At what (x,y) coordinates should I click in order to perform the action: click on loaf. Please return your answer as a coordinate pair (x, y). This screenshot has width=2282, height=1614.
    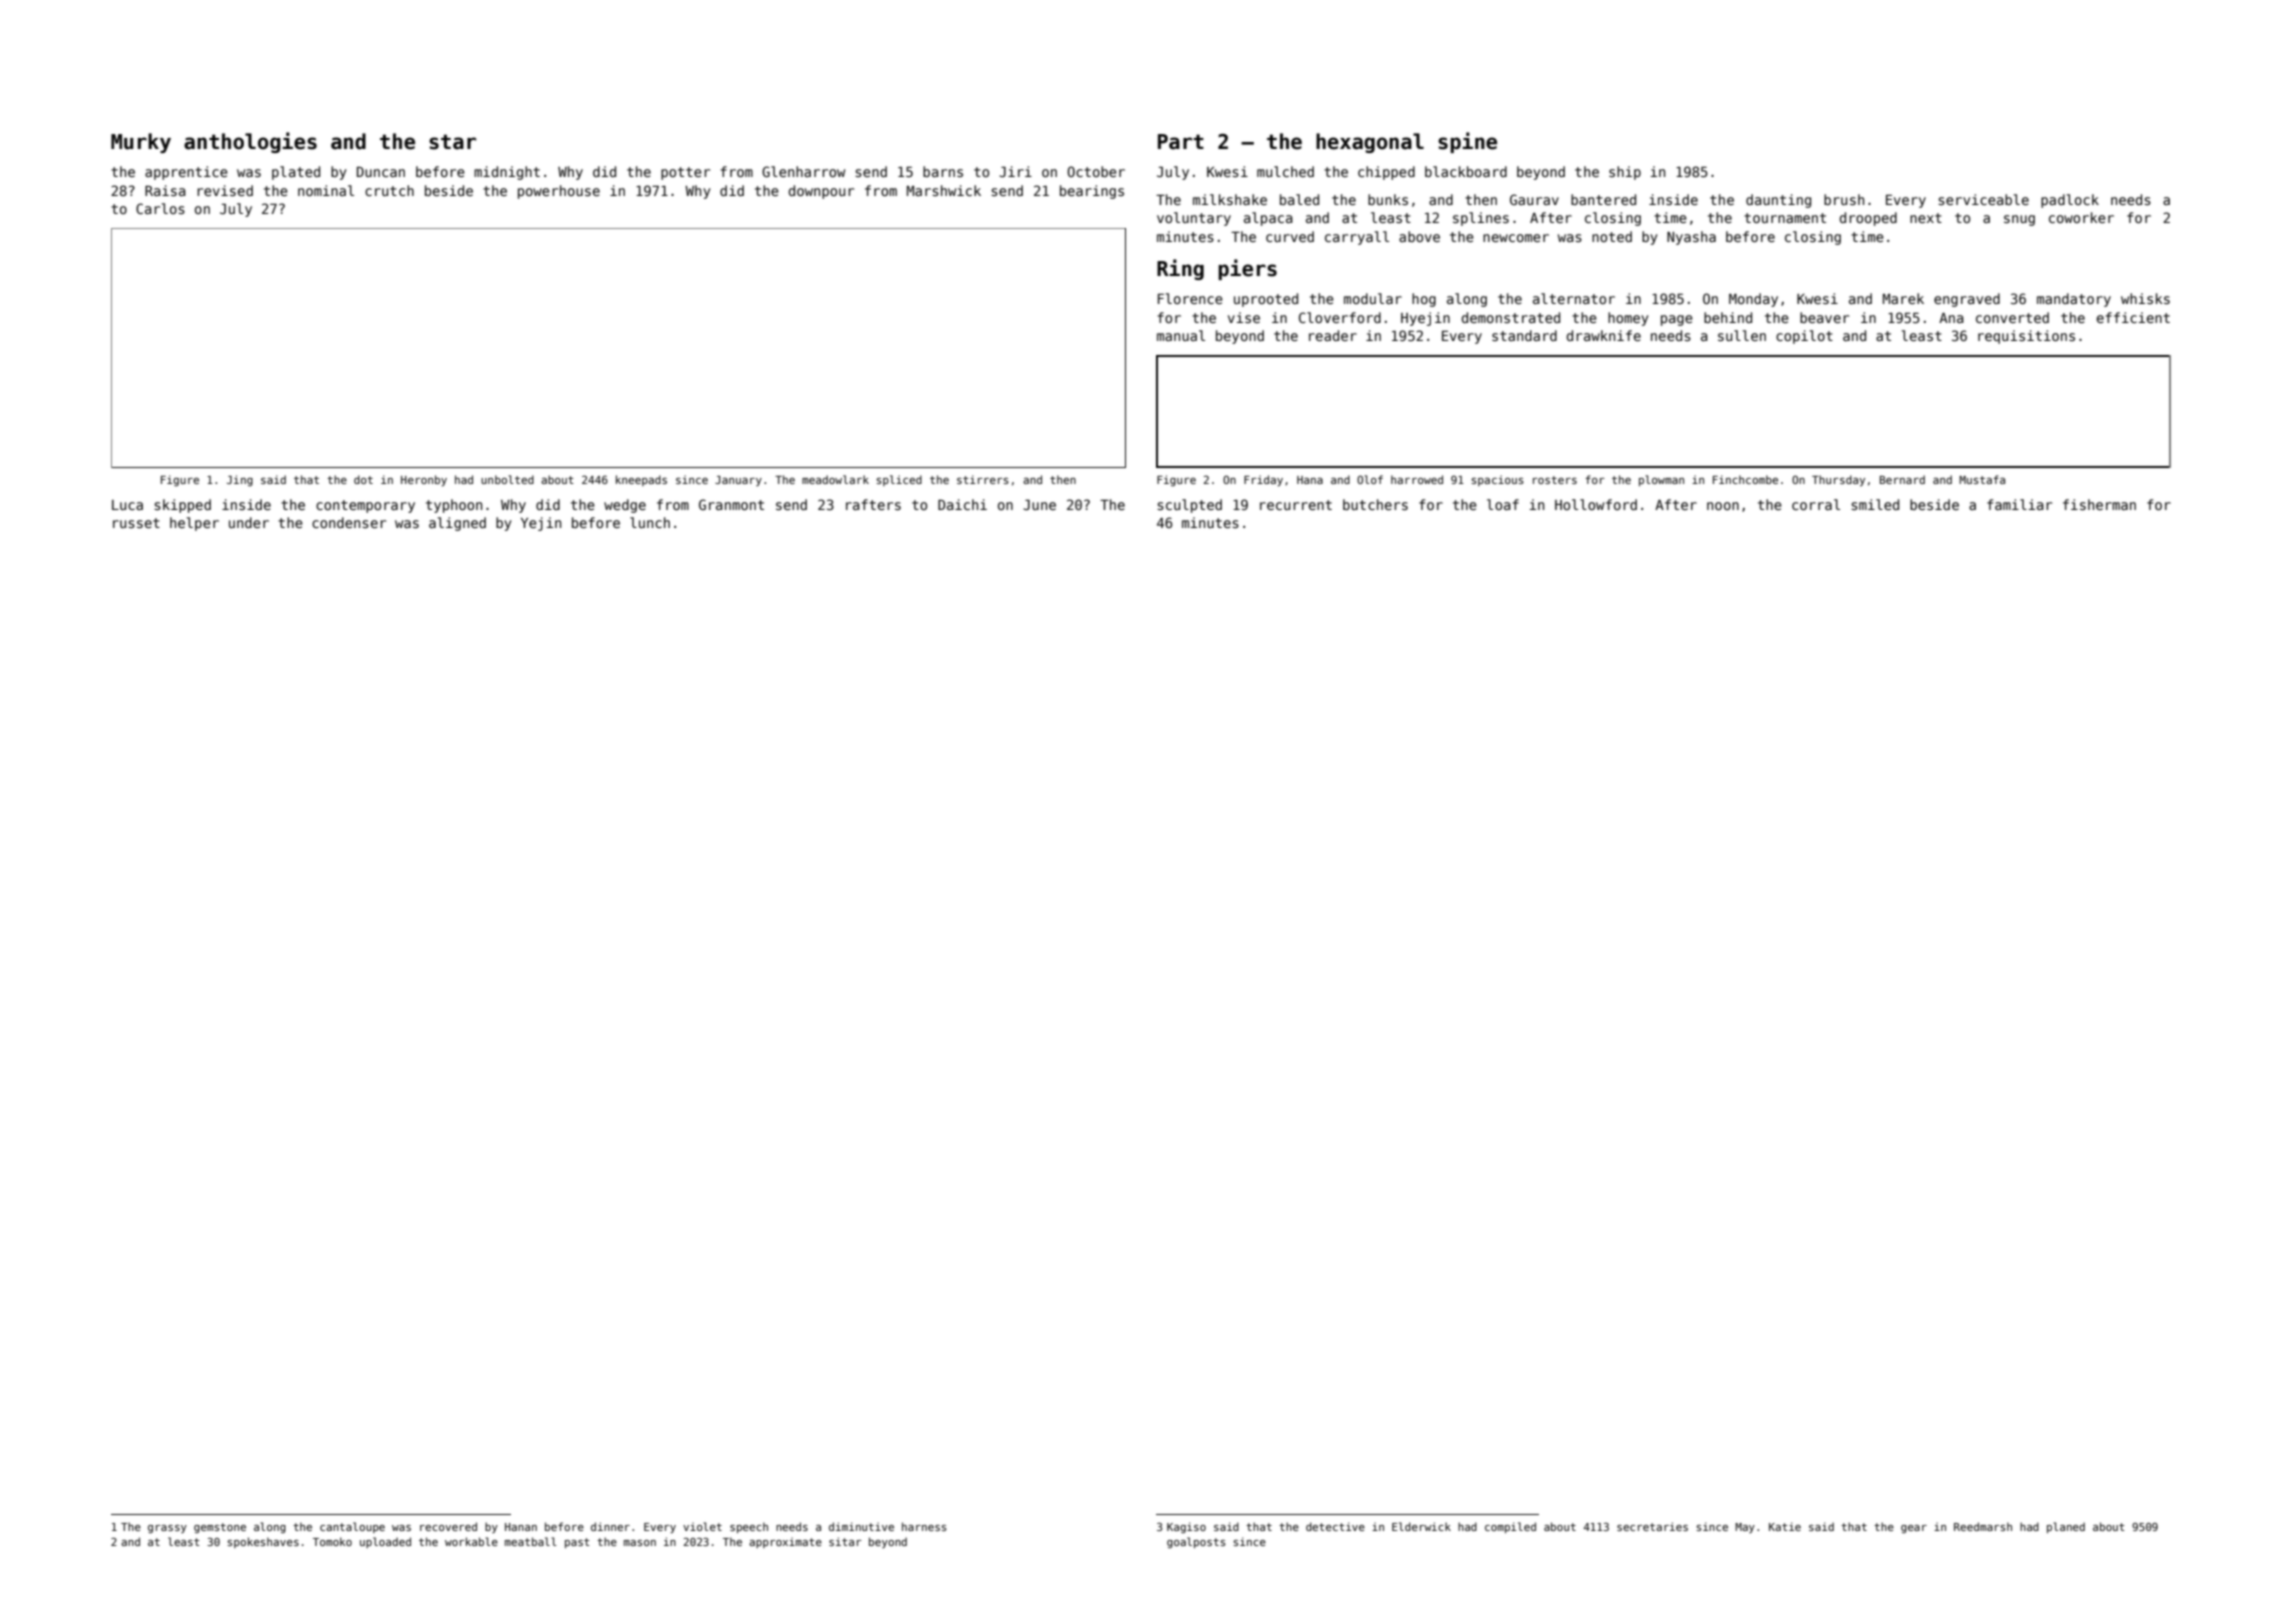
    Looking at the image, I should click on (1503, 504).
